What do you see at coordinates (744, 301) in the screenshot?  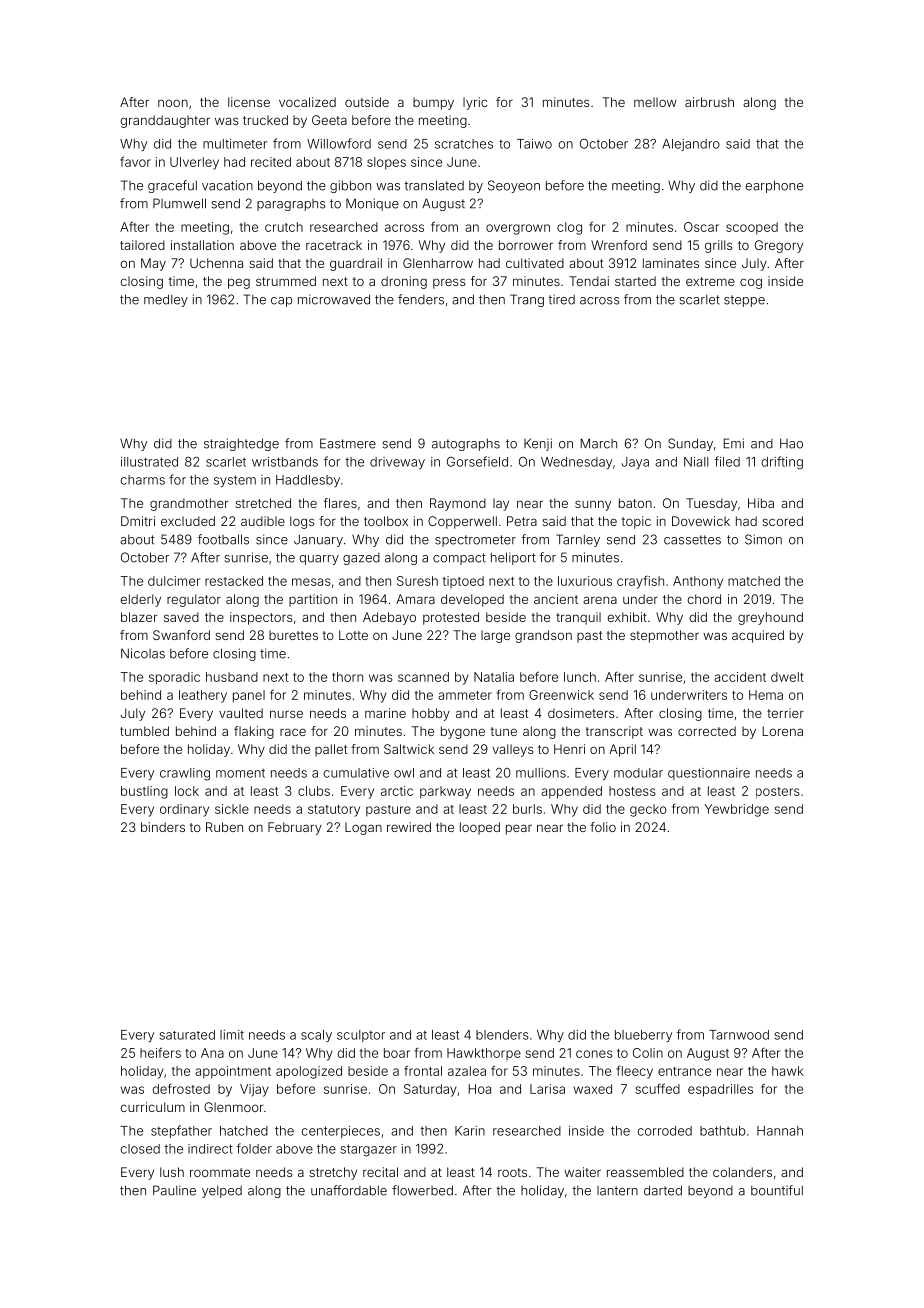 I see `steppe` at bounding box center [744, 301].
